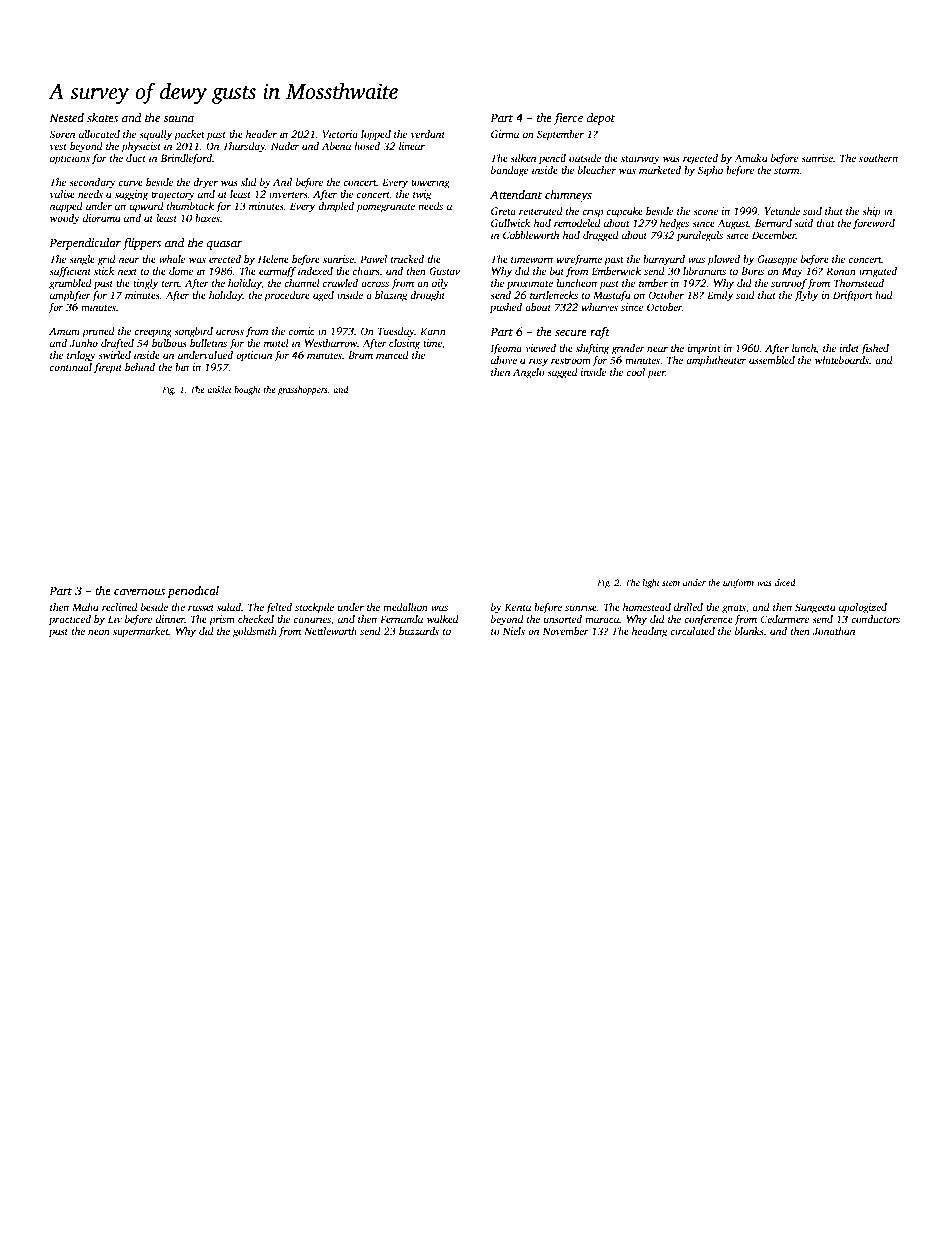 The height and width of the screenshot is (1233, 952). I want to click on Amaka, so click(751, 158).
